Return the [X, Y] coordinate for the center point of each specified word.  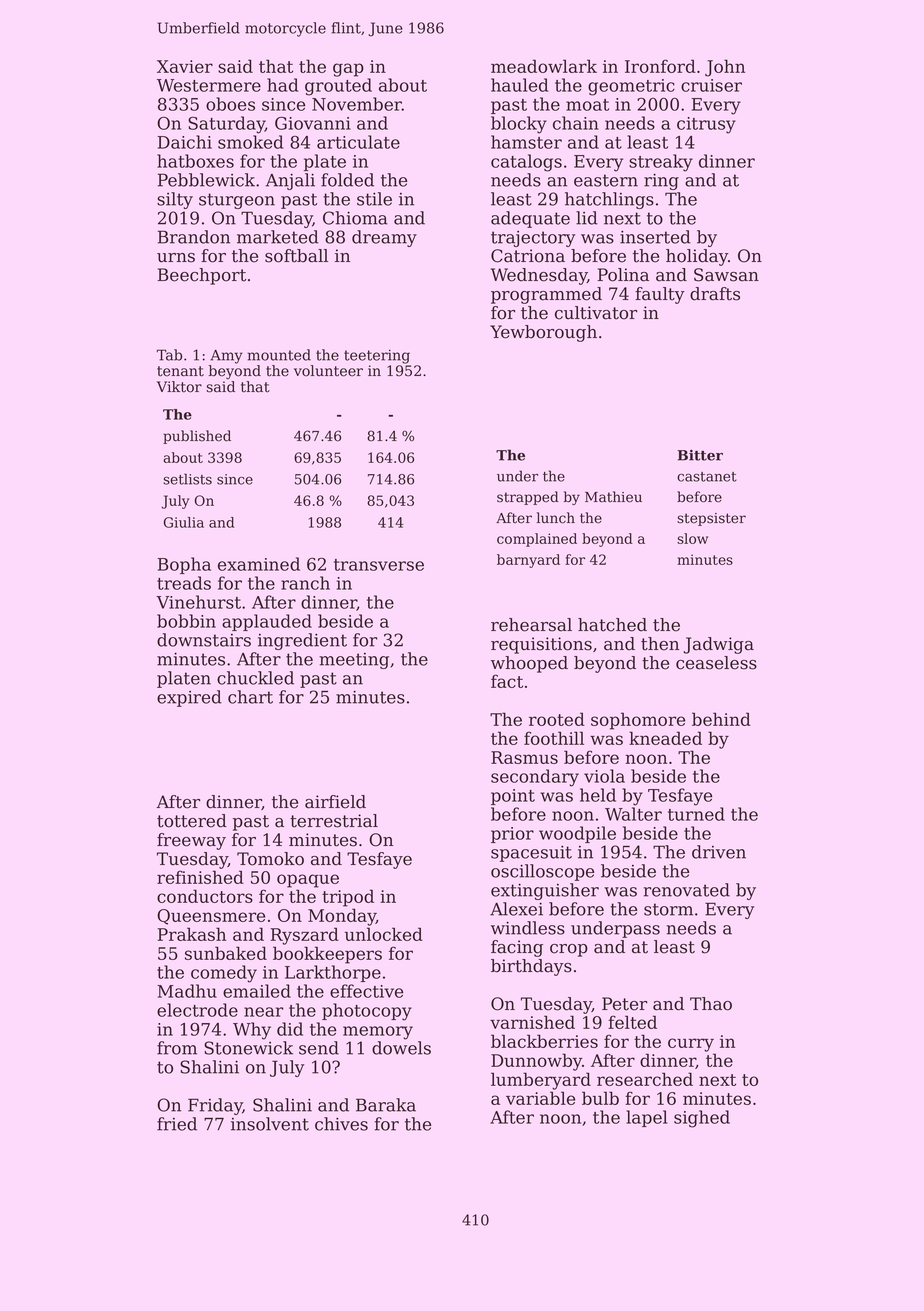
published [197, 437]
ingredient [302, 641]
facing [517, 948]
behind [721, 719]
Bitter [700, 455]
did [290, 1029]
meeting [354, 661]
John [725, 68]
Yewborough [543, 333]
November [357, 104]
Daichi [185, 142]
